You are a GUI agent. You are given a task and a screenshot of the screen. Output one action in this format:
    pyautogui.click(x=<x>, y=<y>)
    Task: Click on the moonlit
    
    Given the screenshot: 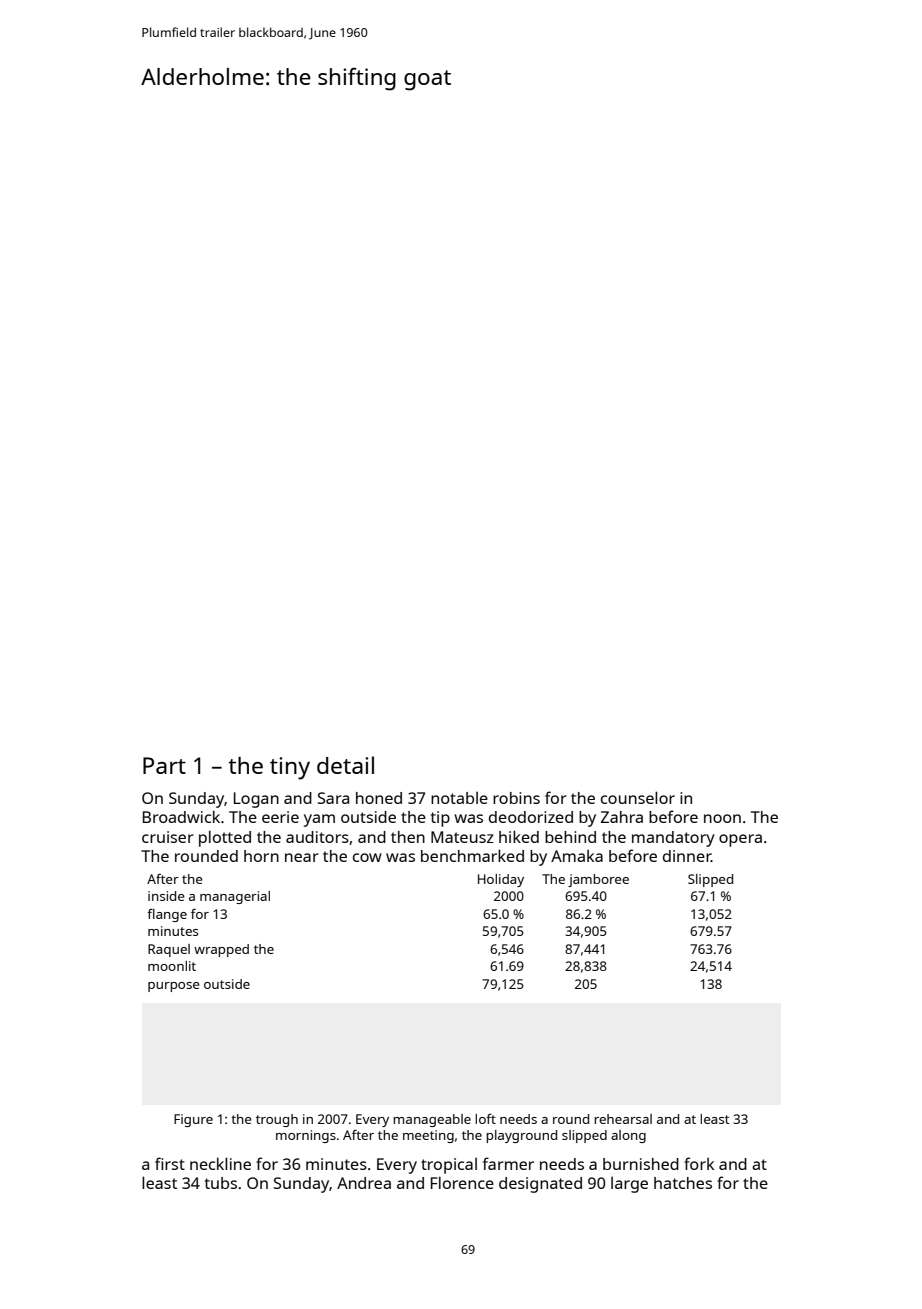 What is the action you would take?
    pyautogui.click(x=172, y=966)
